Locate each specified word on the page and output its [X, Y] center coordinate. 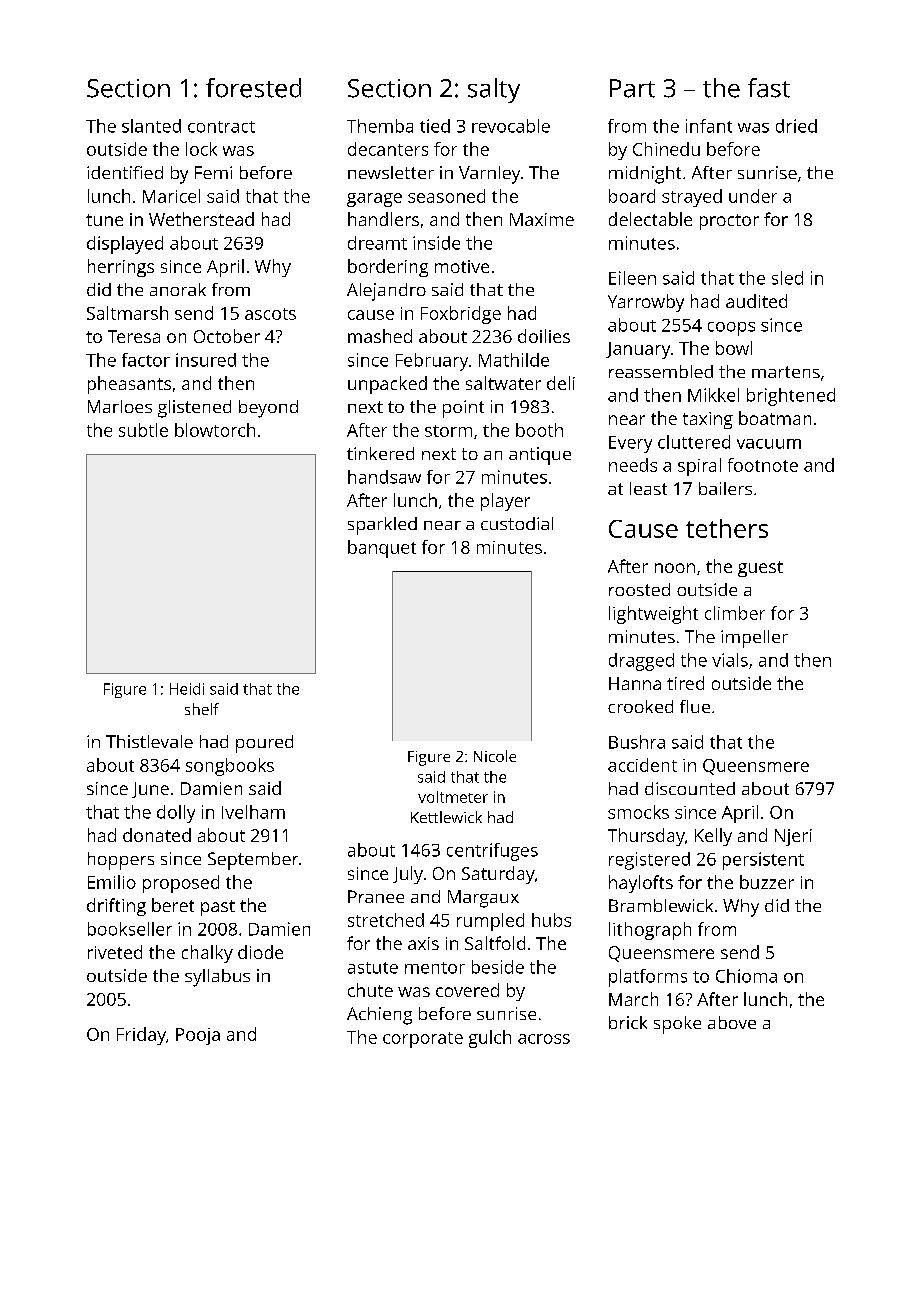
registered [649, 861]
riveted [115, 952]
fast [769, 88]
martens [786, 372]
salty [494, 90]
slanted [151, 126]
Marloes [120, 406]
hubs [551, 920]
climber [735, 613]
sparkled [382, 526]
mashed [380, 336]
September [253, 861]
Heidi [187, 689]
